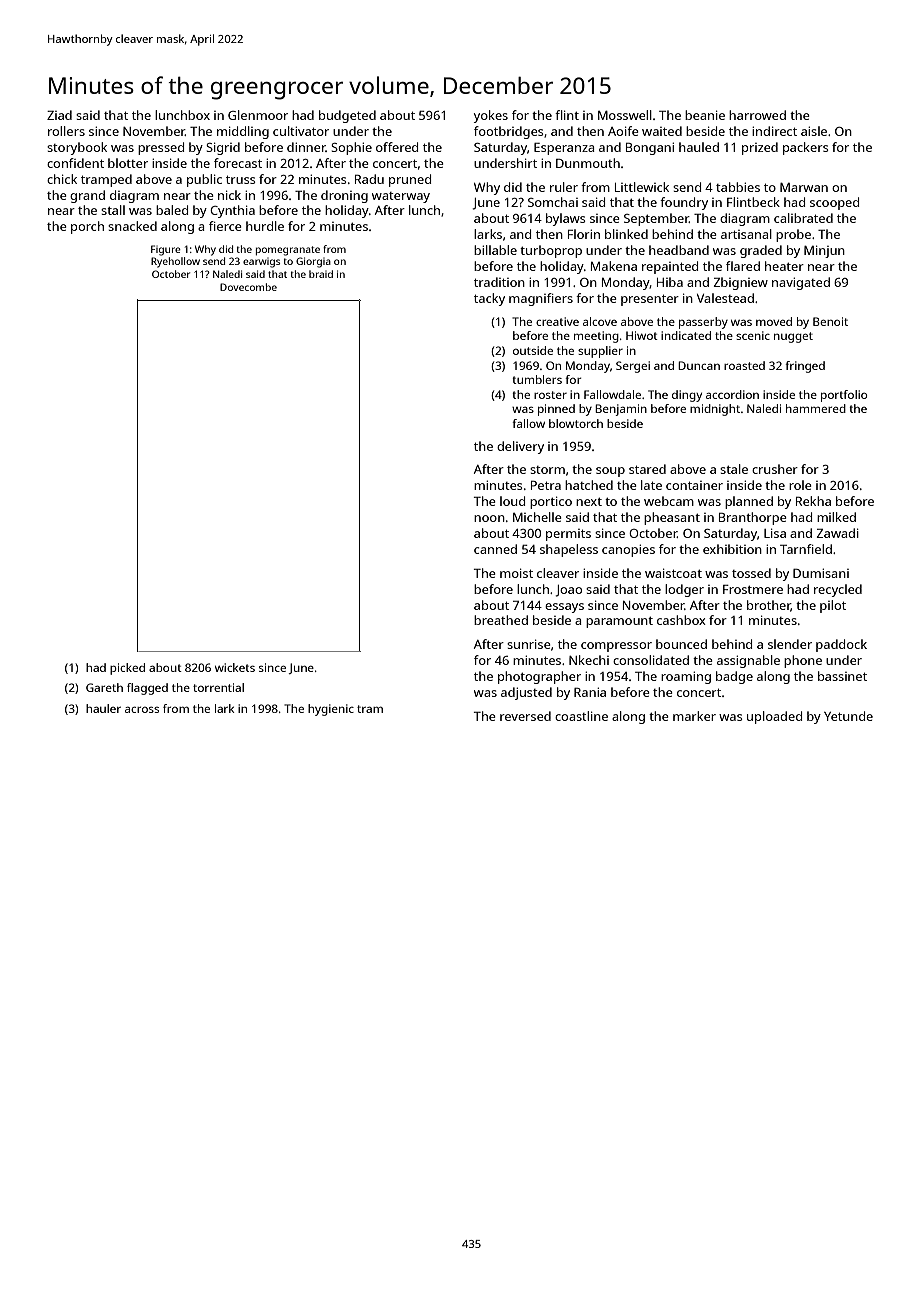  Describe the element at coordinates (489, 518) in the page. I see `noon` at that location.
